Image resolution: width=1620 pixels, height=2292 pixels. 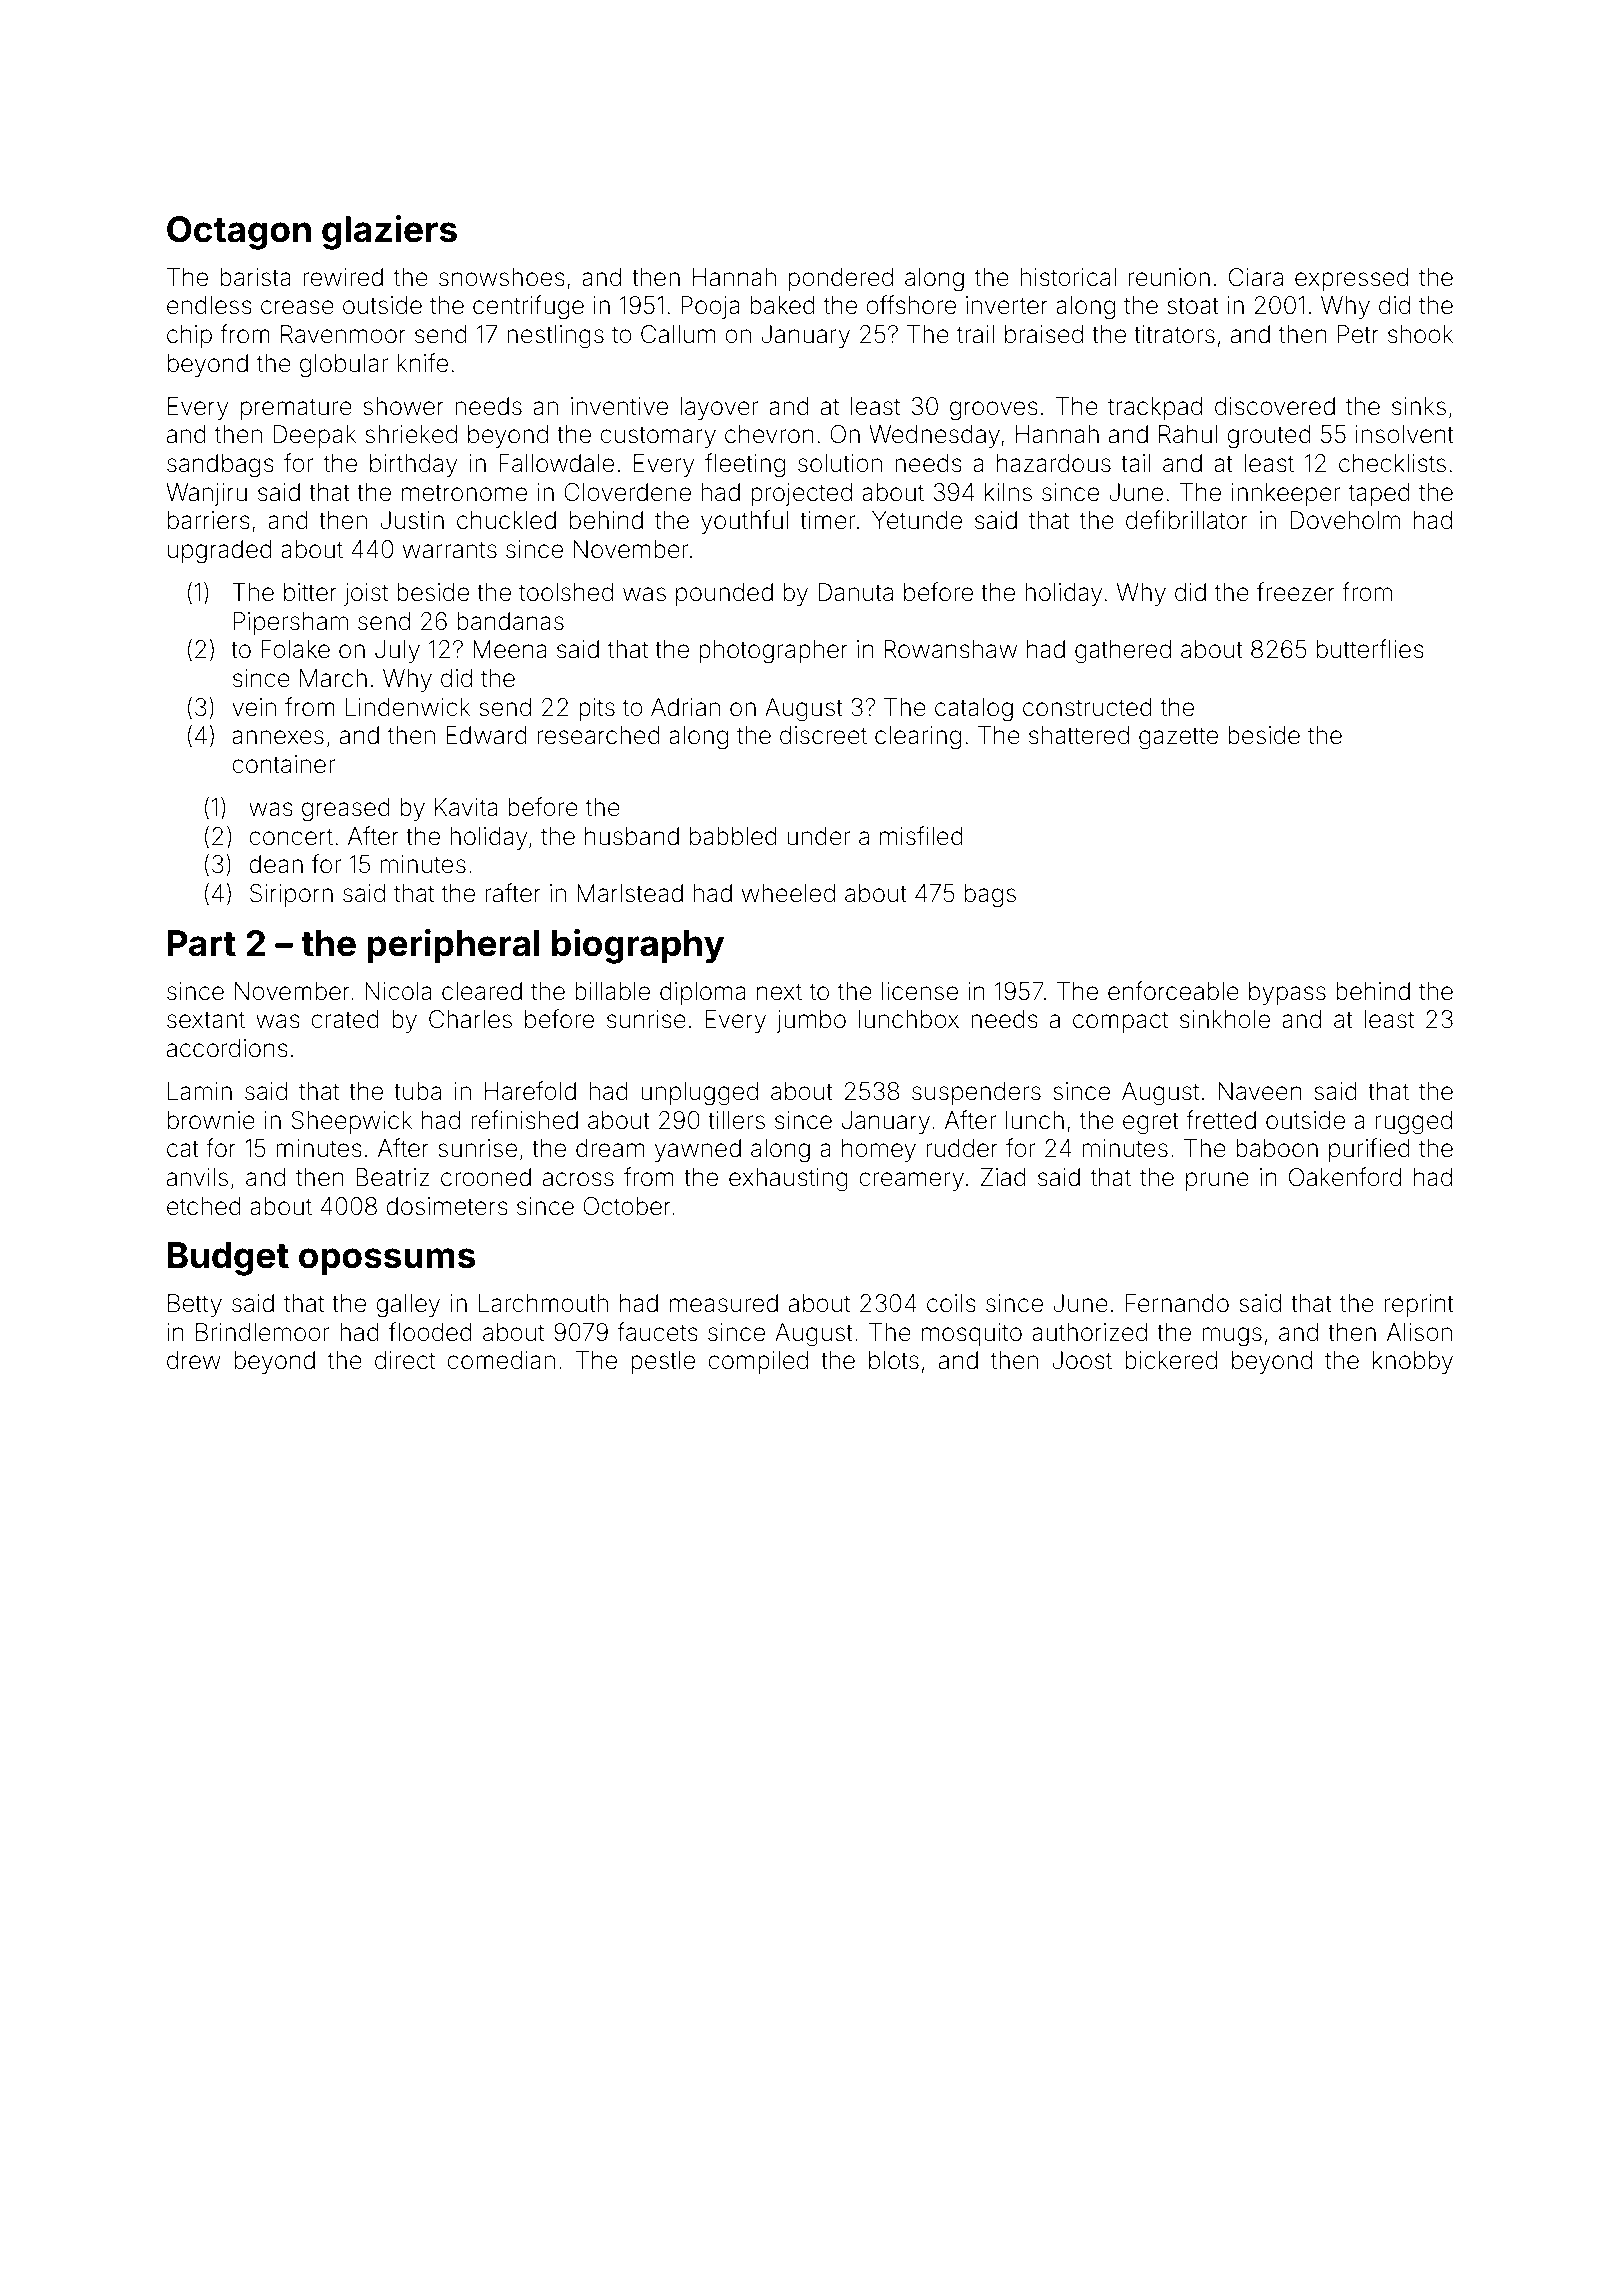 What do you see at coordinates (543, 1303) in the screenshot?
I see `Larchmouth` at bounding box center [543, 1303].
